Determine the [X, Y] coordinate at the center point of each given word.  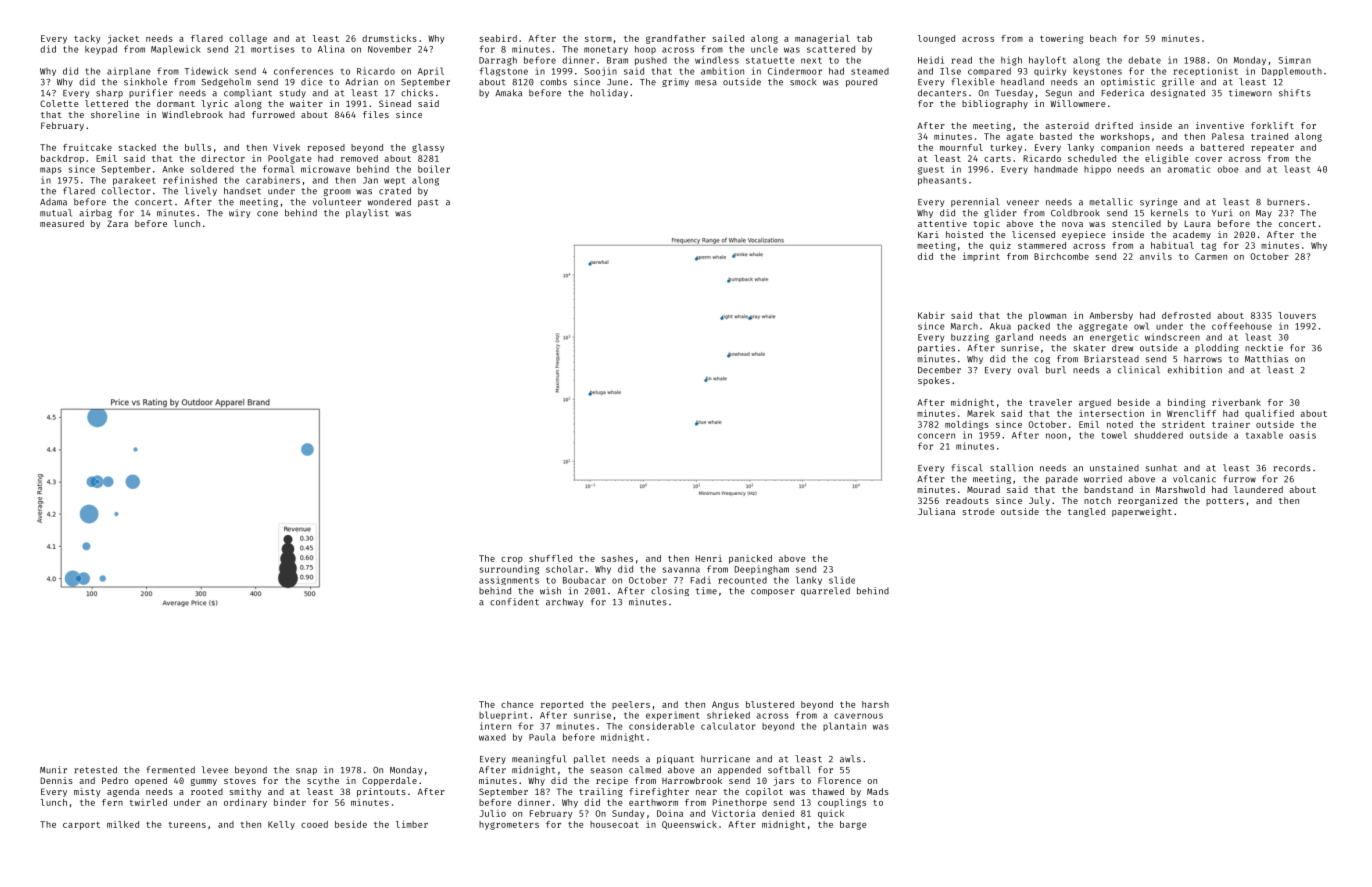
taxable [1264, 435]
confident [514, 602]
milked [123, 824]
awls [850, 759]
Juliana [936, 511]
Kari [928, 234]
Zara [117, 223]
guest [931, 170]
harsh [875, 704]
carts [997, 159]
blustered [770, 704]
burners [1286, 202]
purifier [151, 93]
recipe [612, 781]
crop [512, 560]
